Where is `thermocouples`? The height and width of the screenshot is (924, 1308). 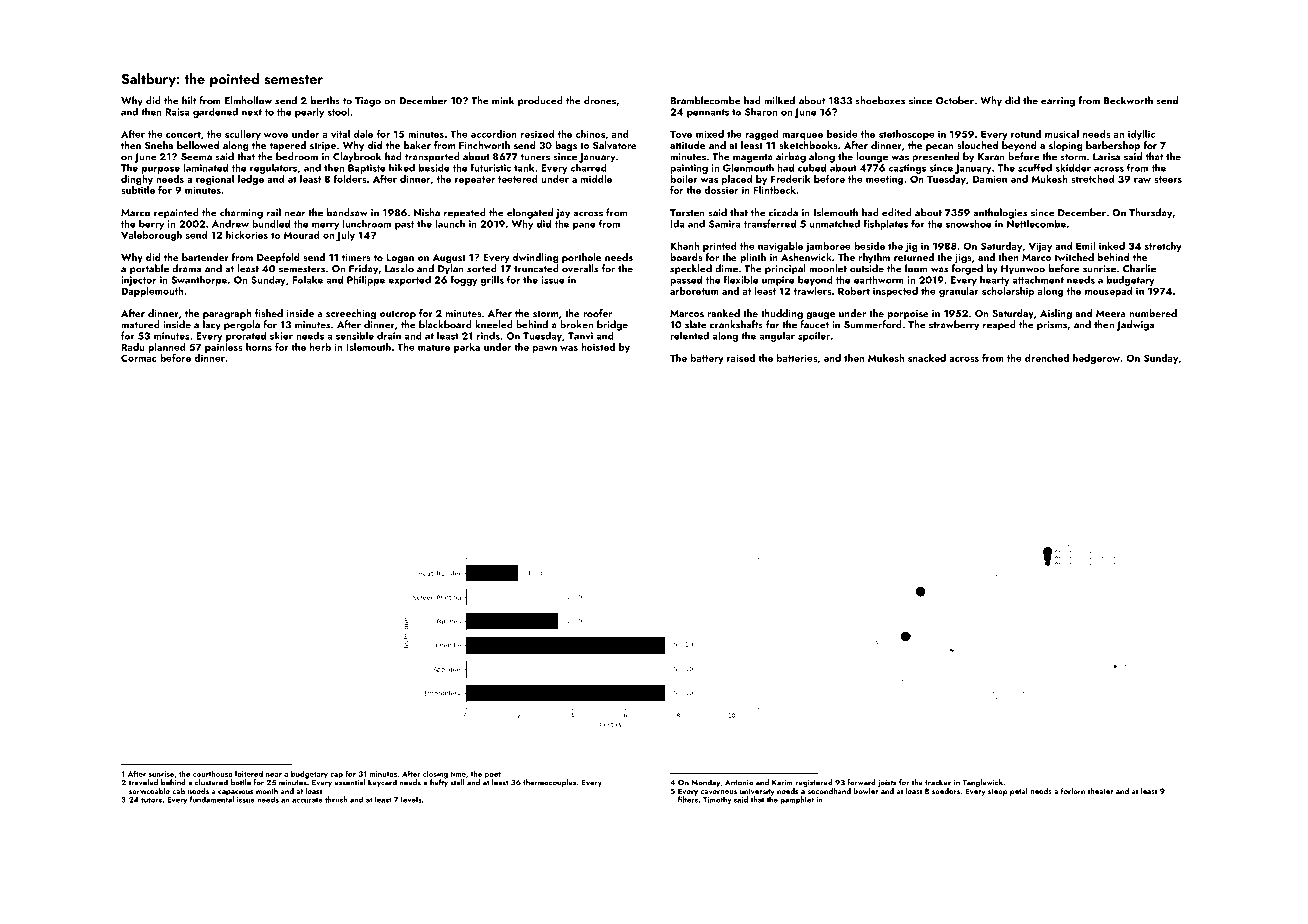 thermocouples is located at coordinates (550, 783).
